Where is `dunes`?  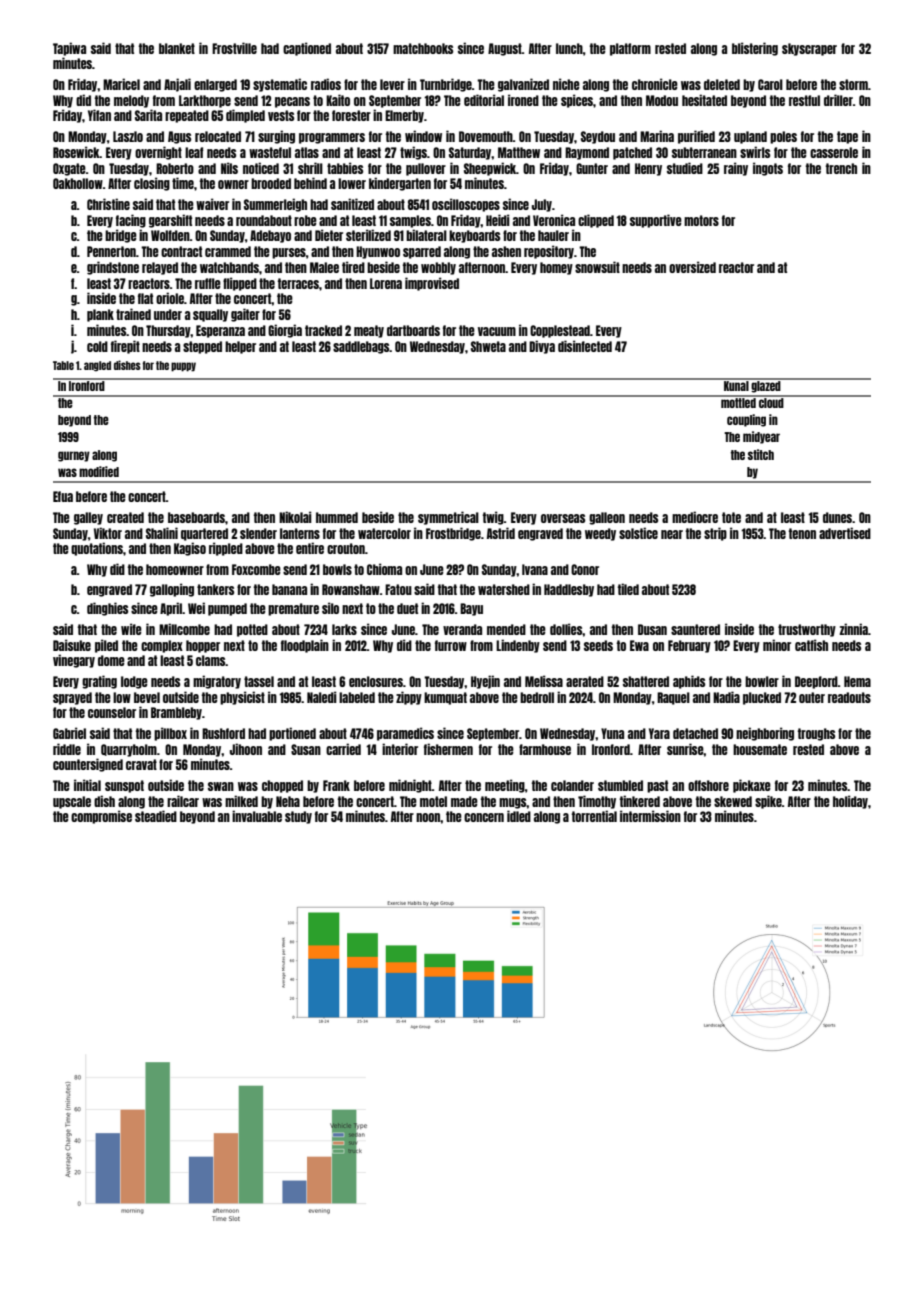 dunes is located at coordinates (837, 517).
